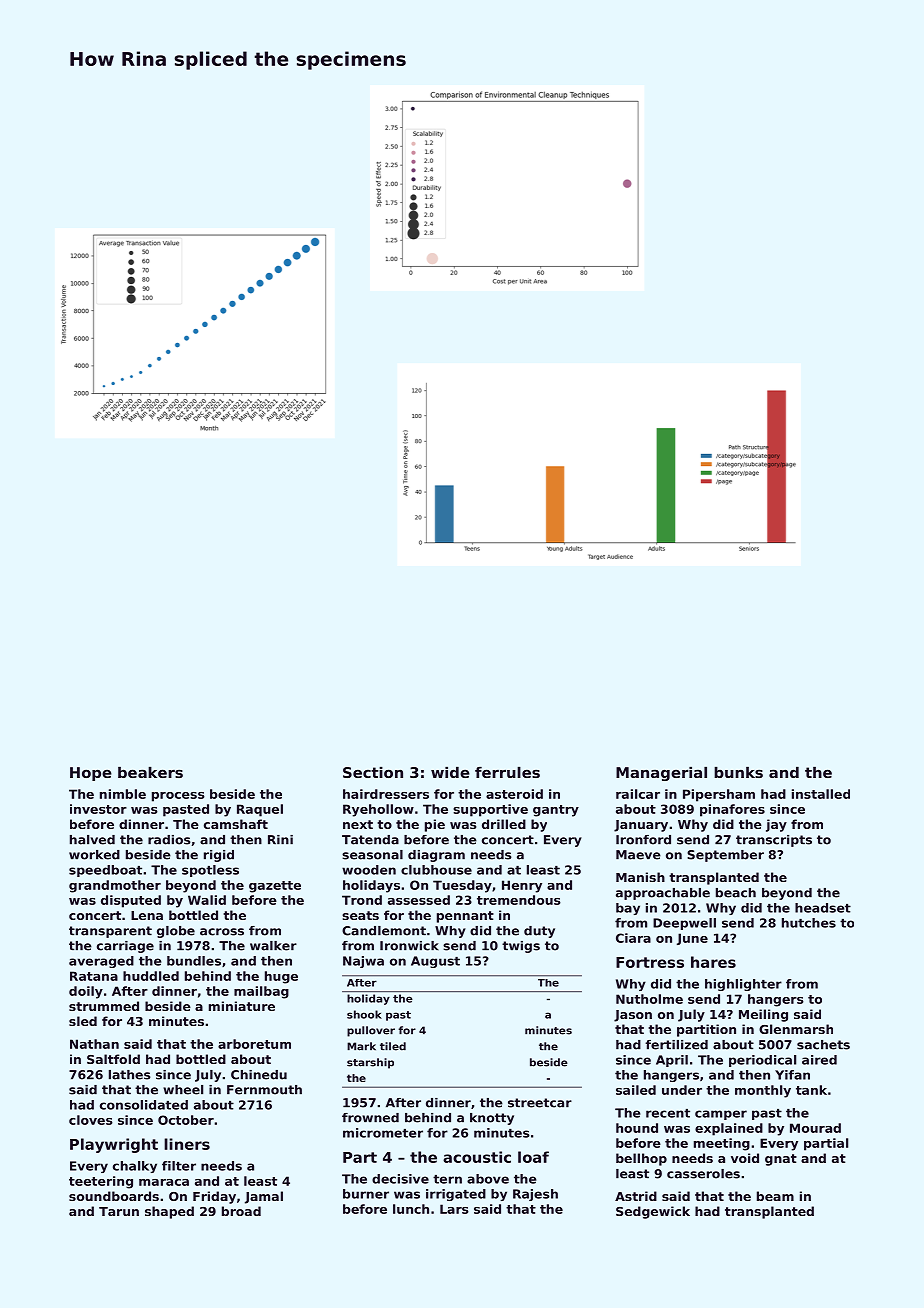  What do you see at coordinates (436, 870) in the image?
I see `clubhouse` at bounding box center [436, 870].
